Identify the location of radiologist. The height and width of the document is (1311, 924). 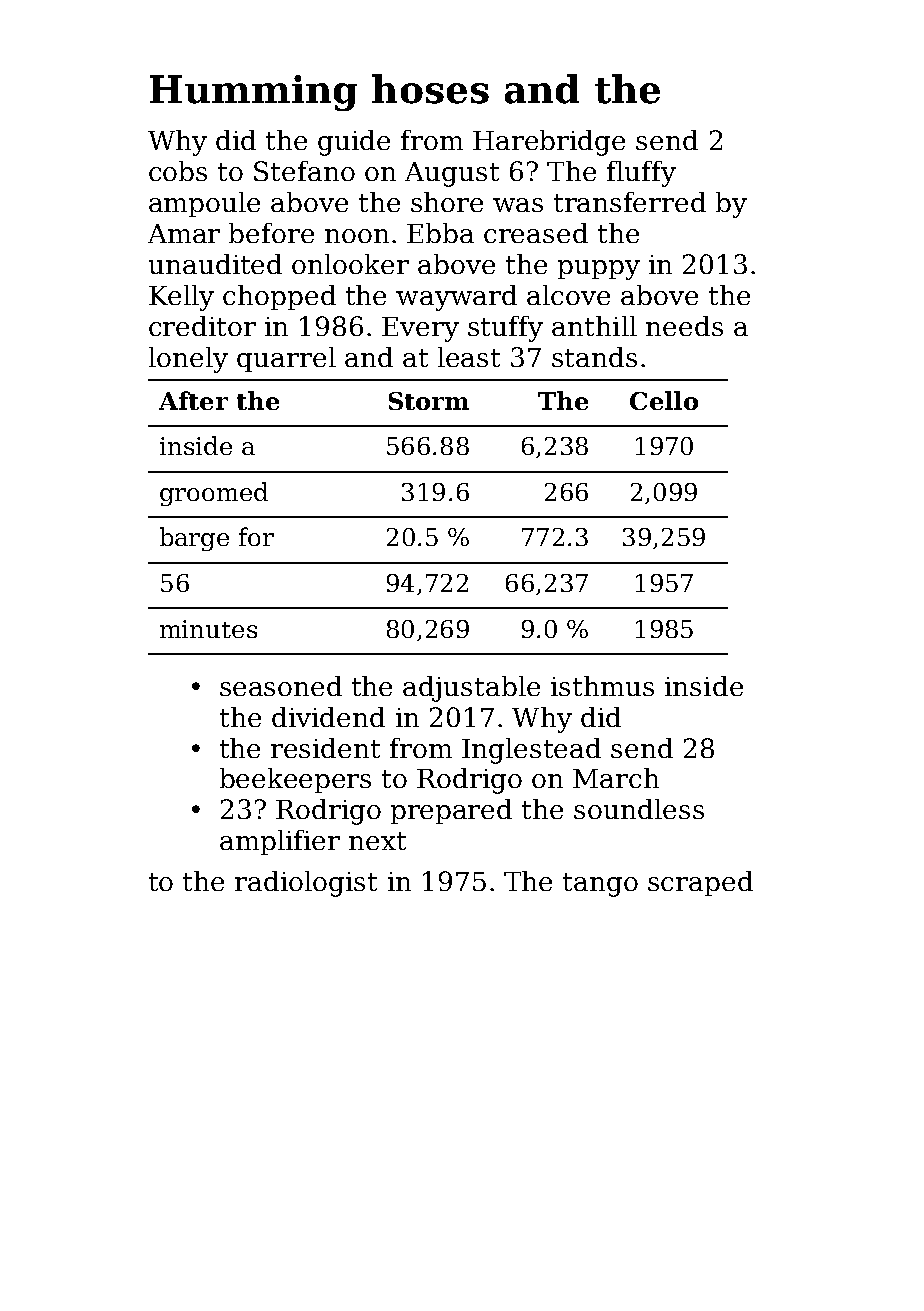
(306, 884).
